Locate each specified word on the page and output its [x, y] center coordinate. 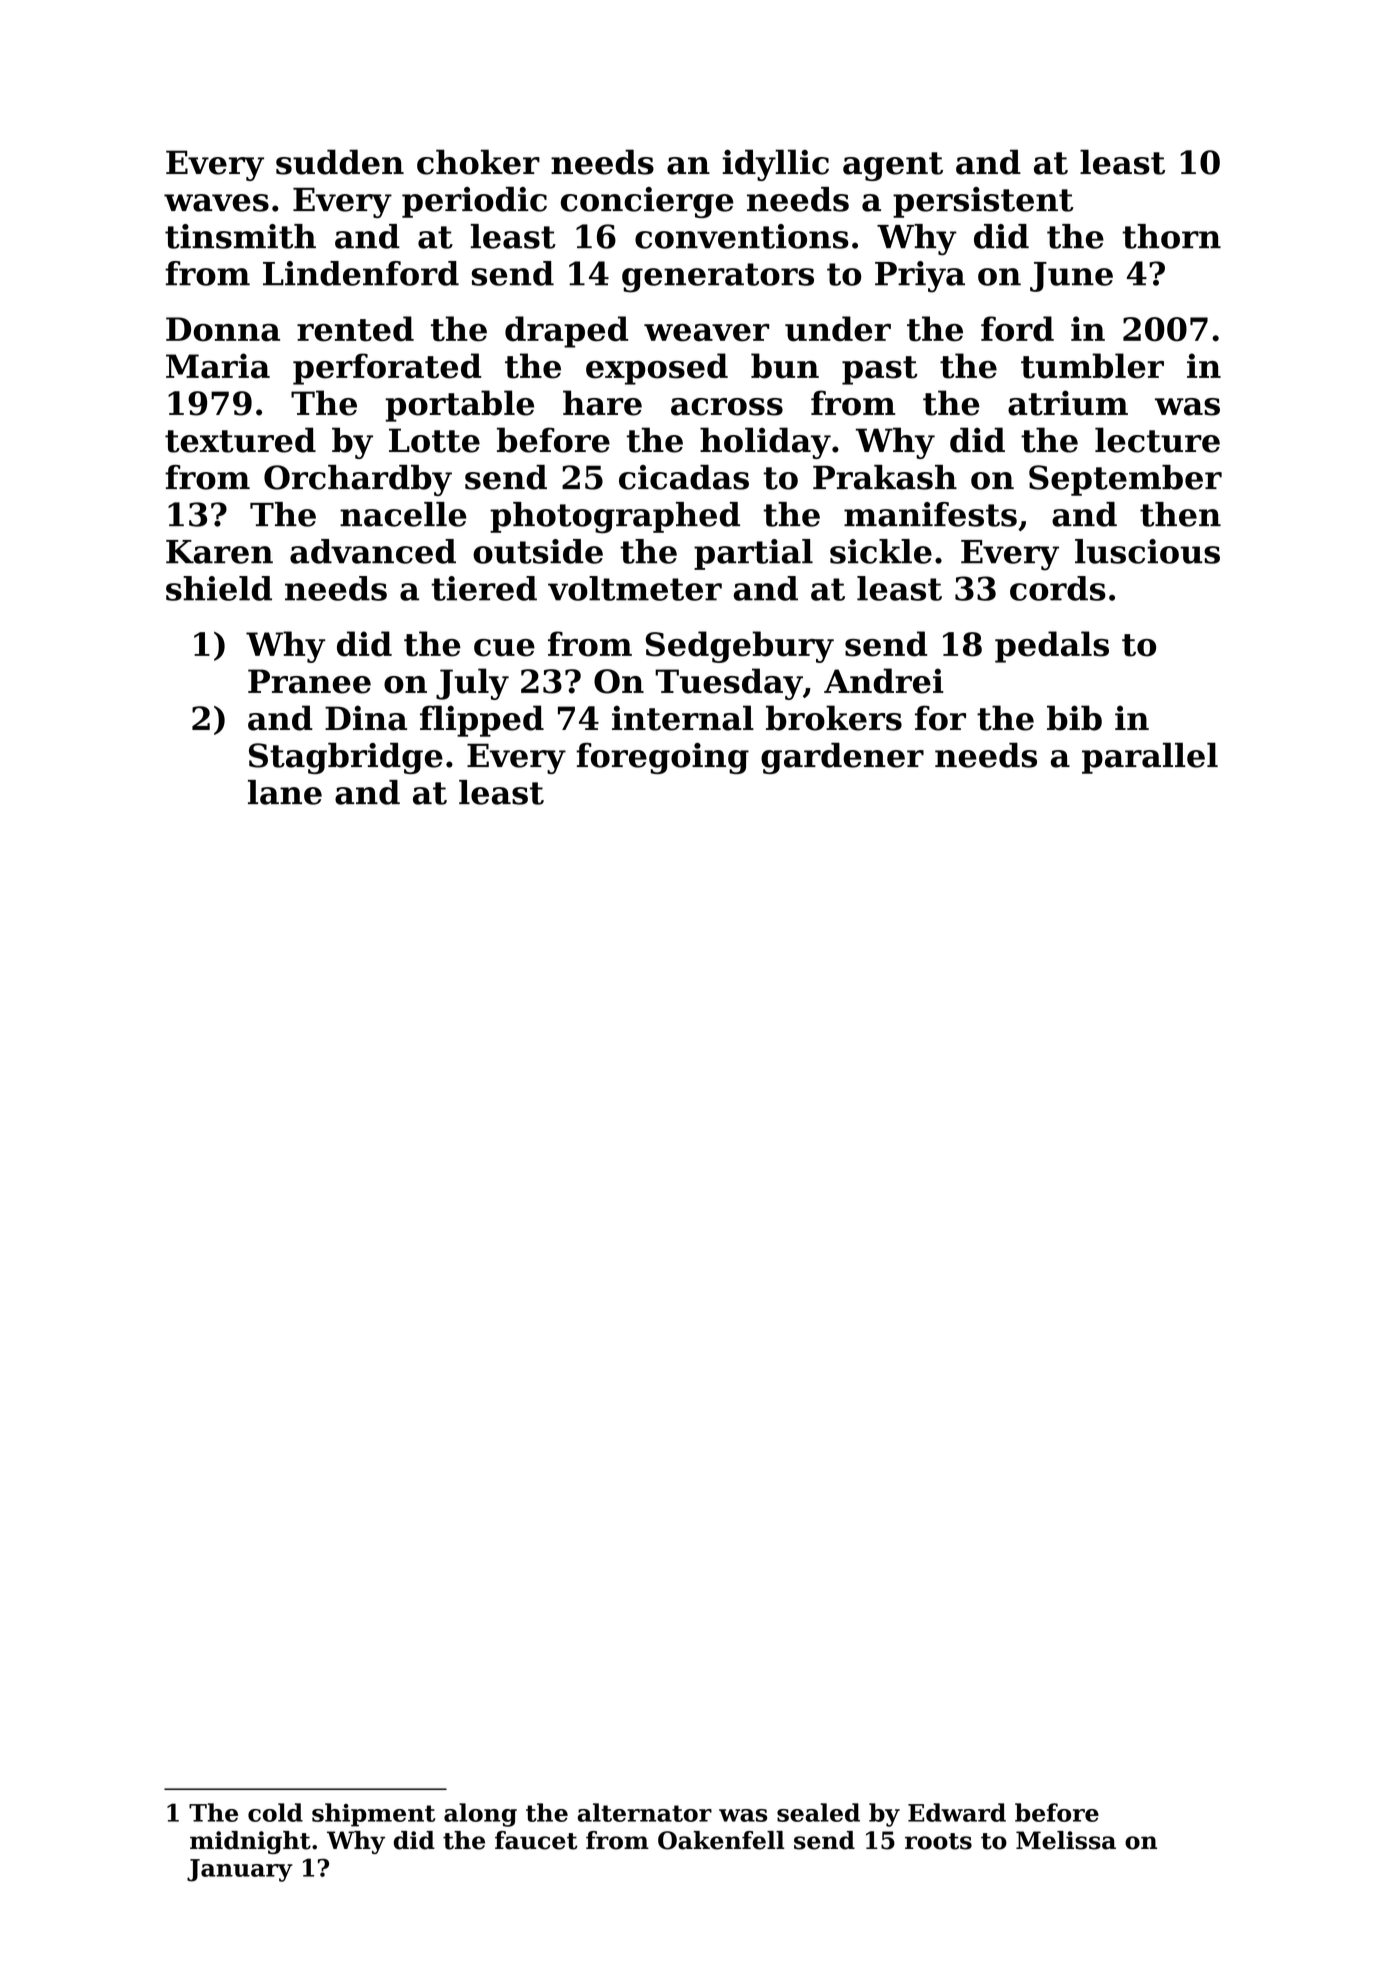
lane [285, 792]
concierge [647, 202]
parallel [1150, 758]
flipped [482, 721]
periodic [474, 202]
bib [1074, 718]
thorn [1171, 236]
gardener [842, 758]
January [240, 1870]
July [472, 684]
